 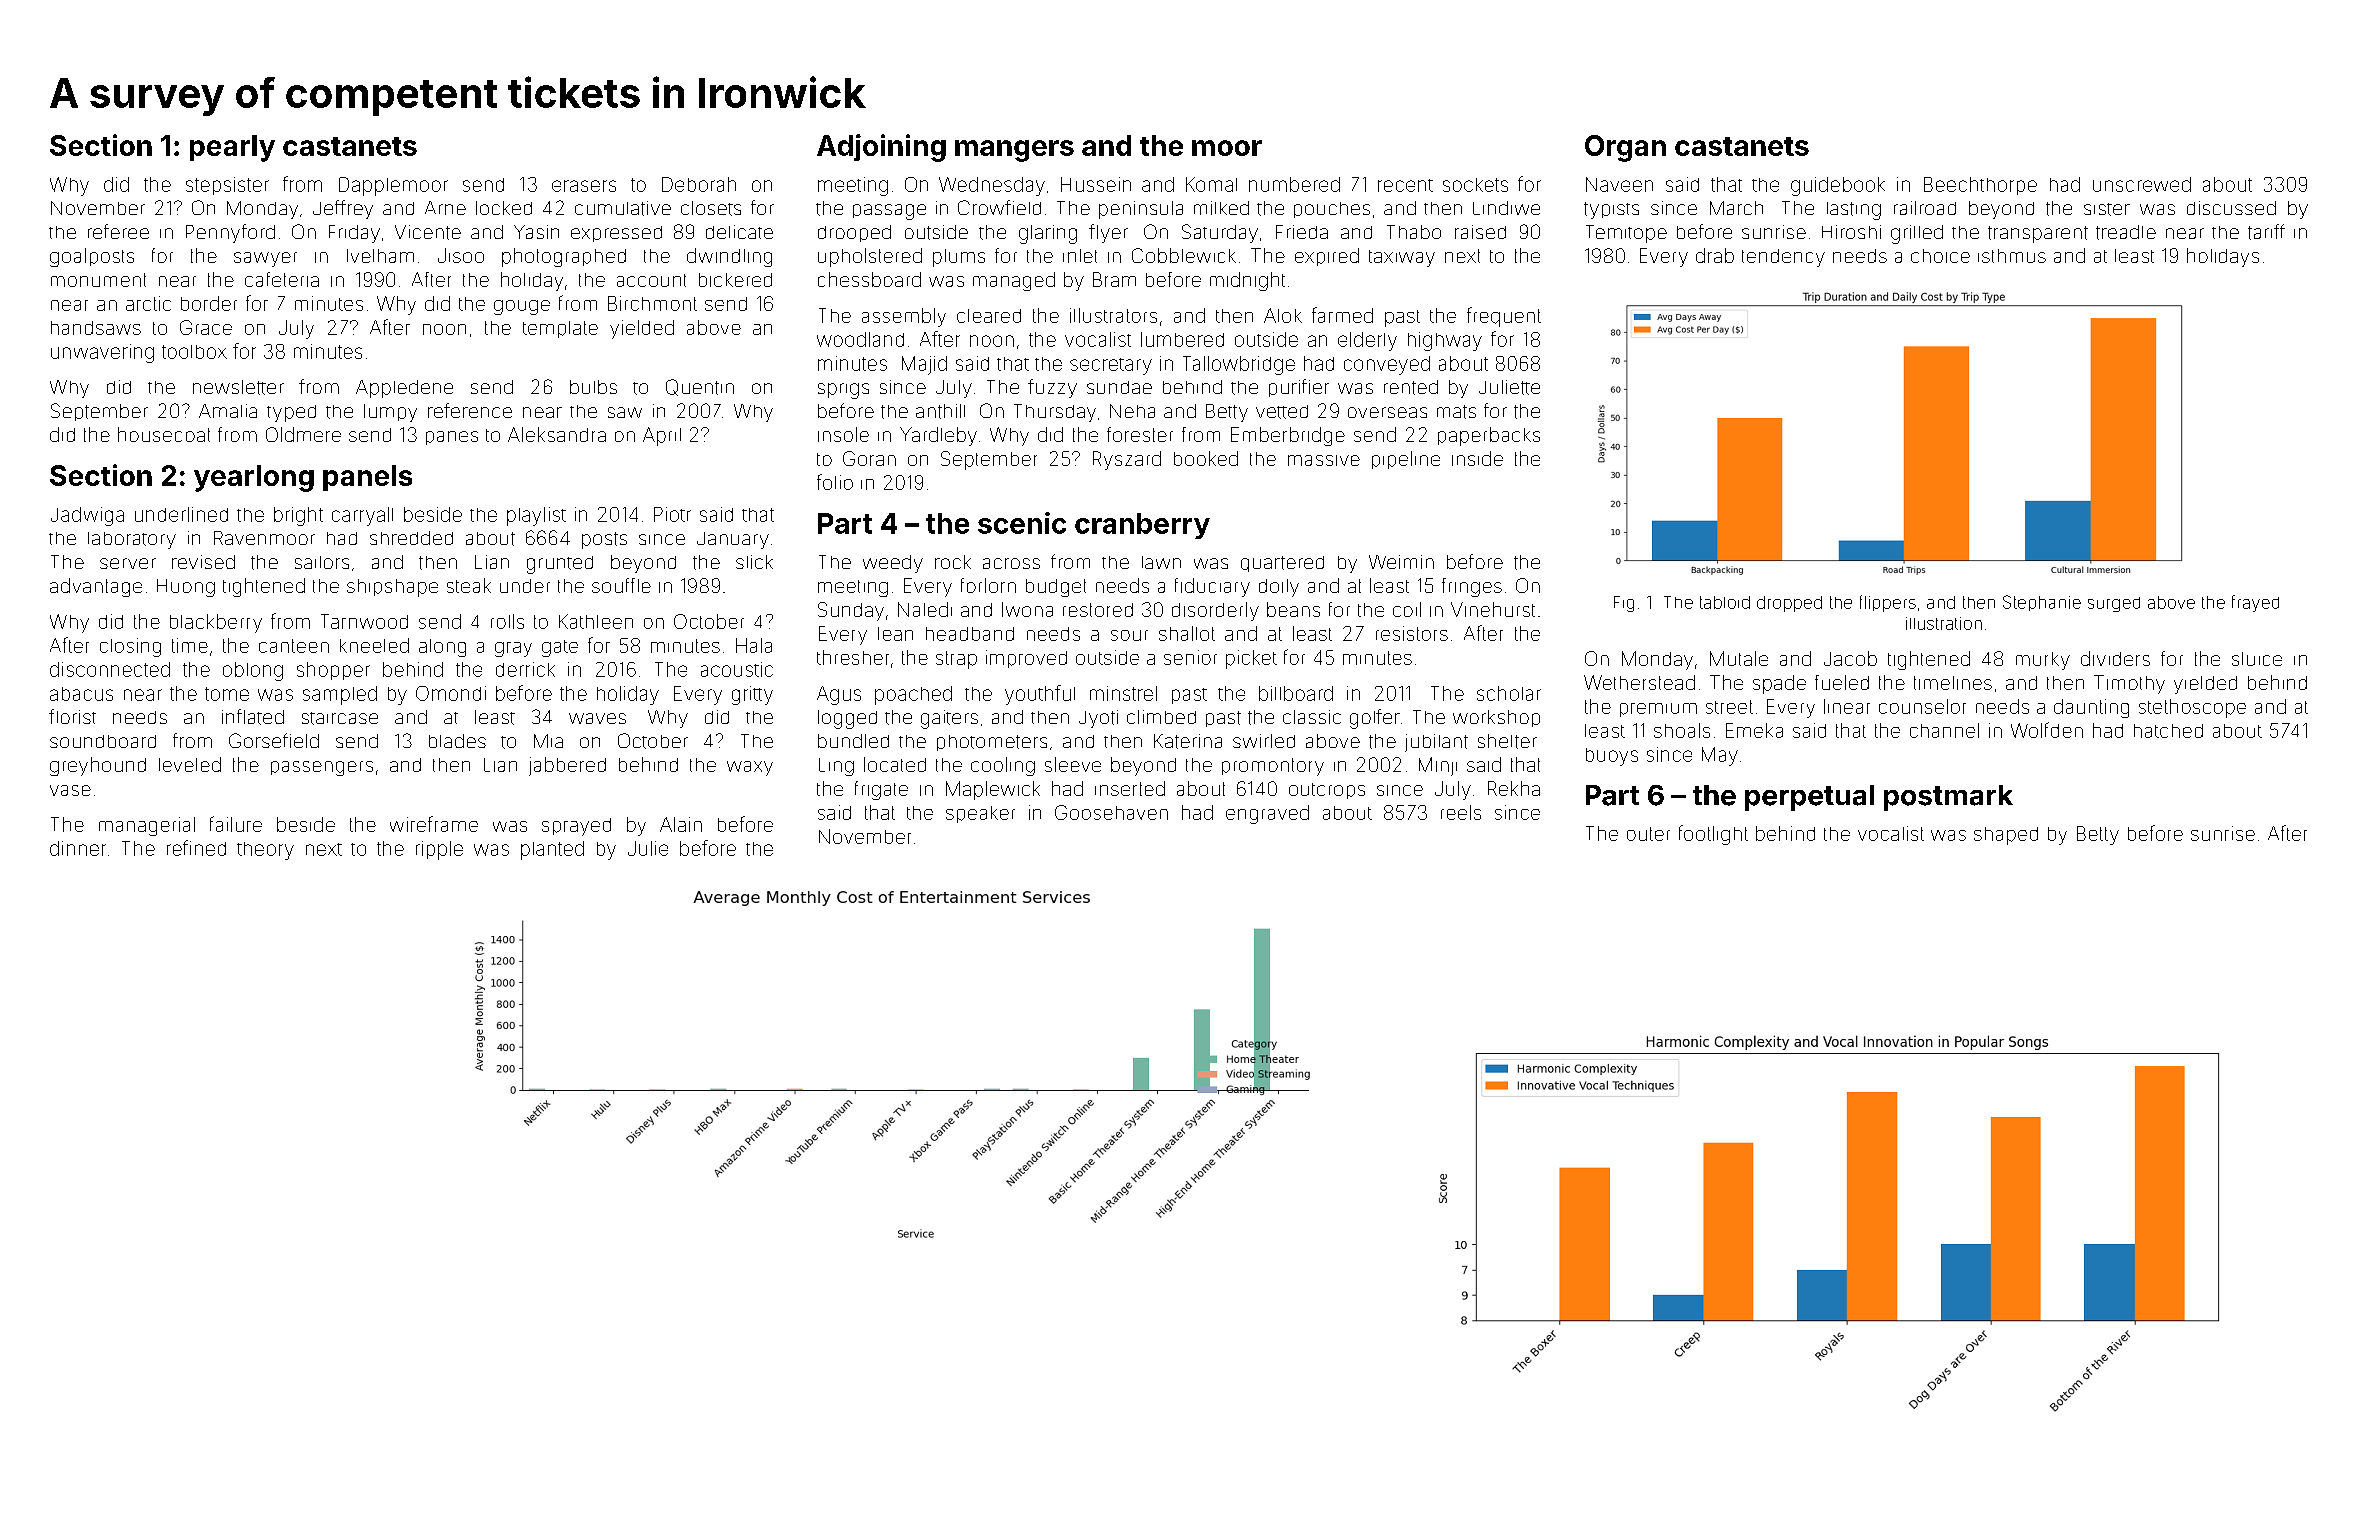 I want to click on sluice, so click(x=2257, y=659).
